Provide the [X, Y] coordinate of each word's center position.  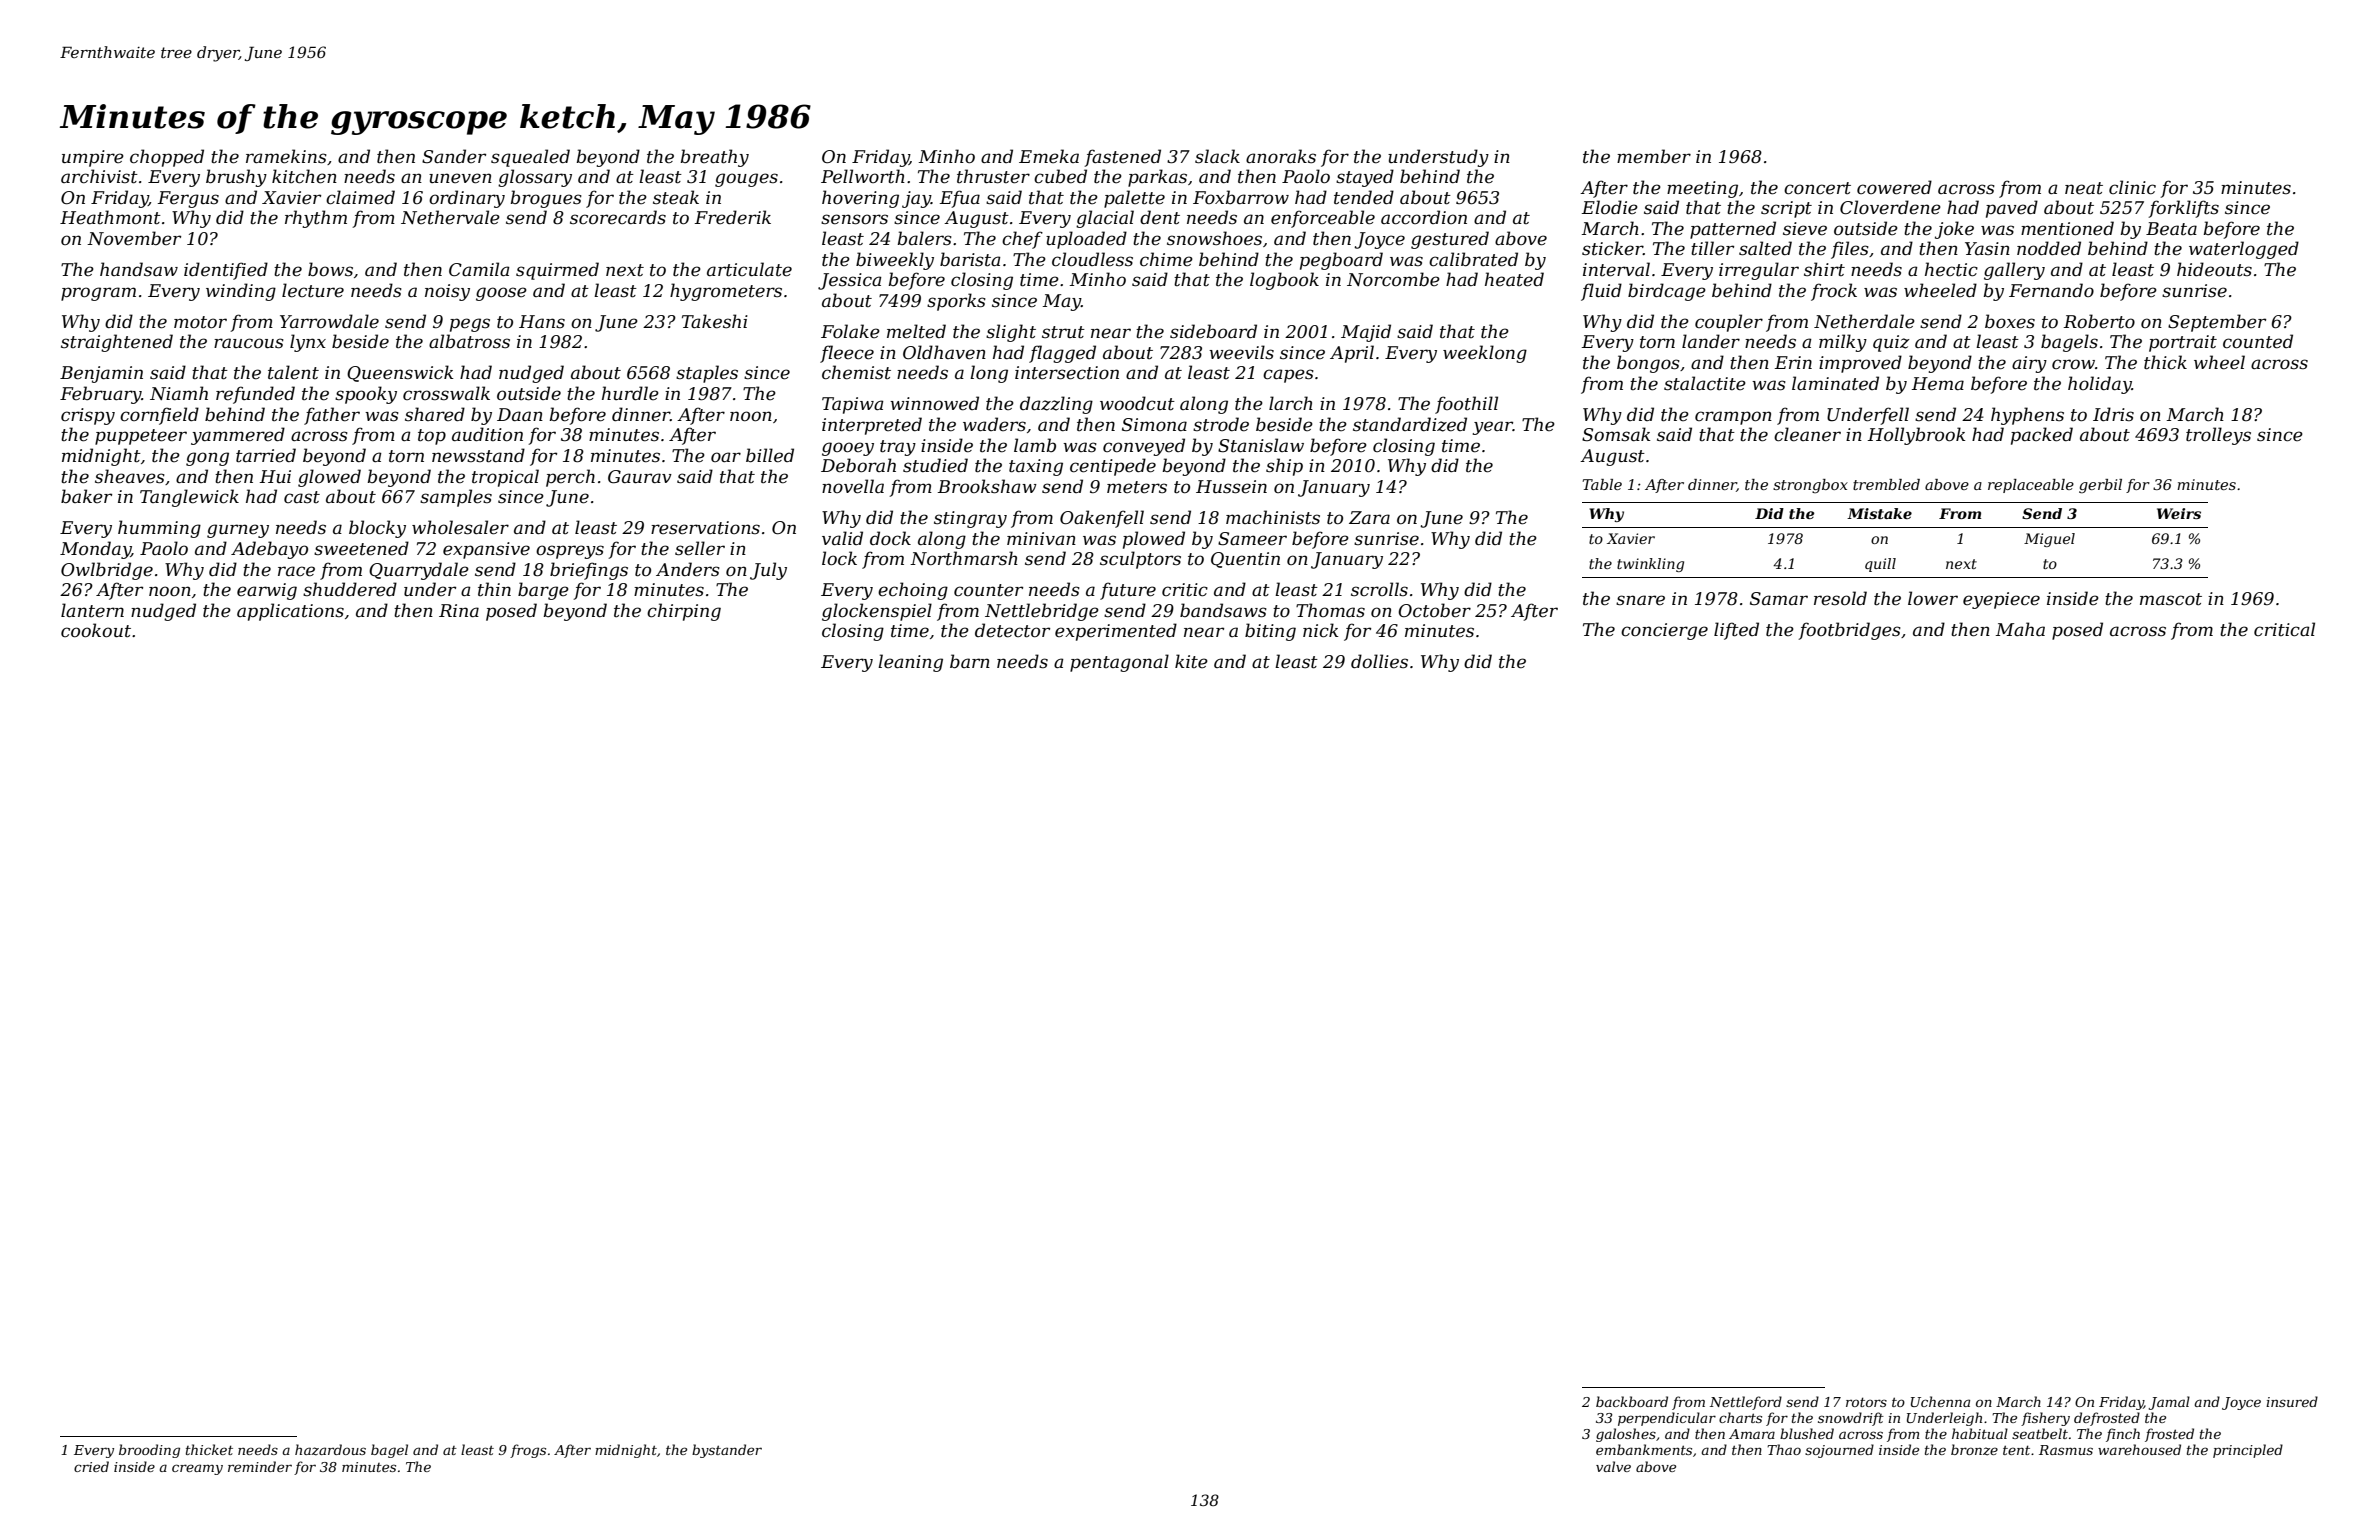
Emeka [1049, 156]
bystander [727, 1451]
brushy [236, 178]
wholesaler [460, 527]
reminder [260, 1466]
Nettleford [1746, 1403]
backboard [1632, 1401]
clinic [2132, 187]
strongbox [1810, 486]
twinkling [1650, 565]
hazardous [330, 1450]
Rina [459, 610]
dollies [1379, 661]
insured [2292, 1401]
